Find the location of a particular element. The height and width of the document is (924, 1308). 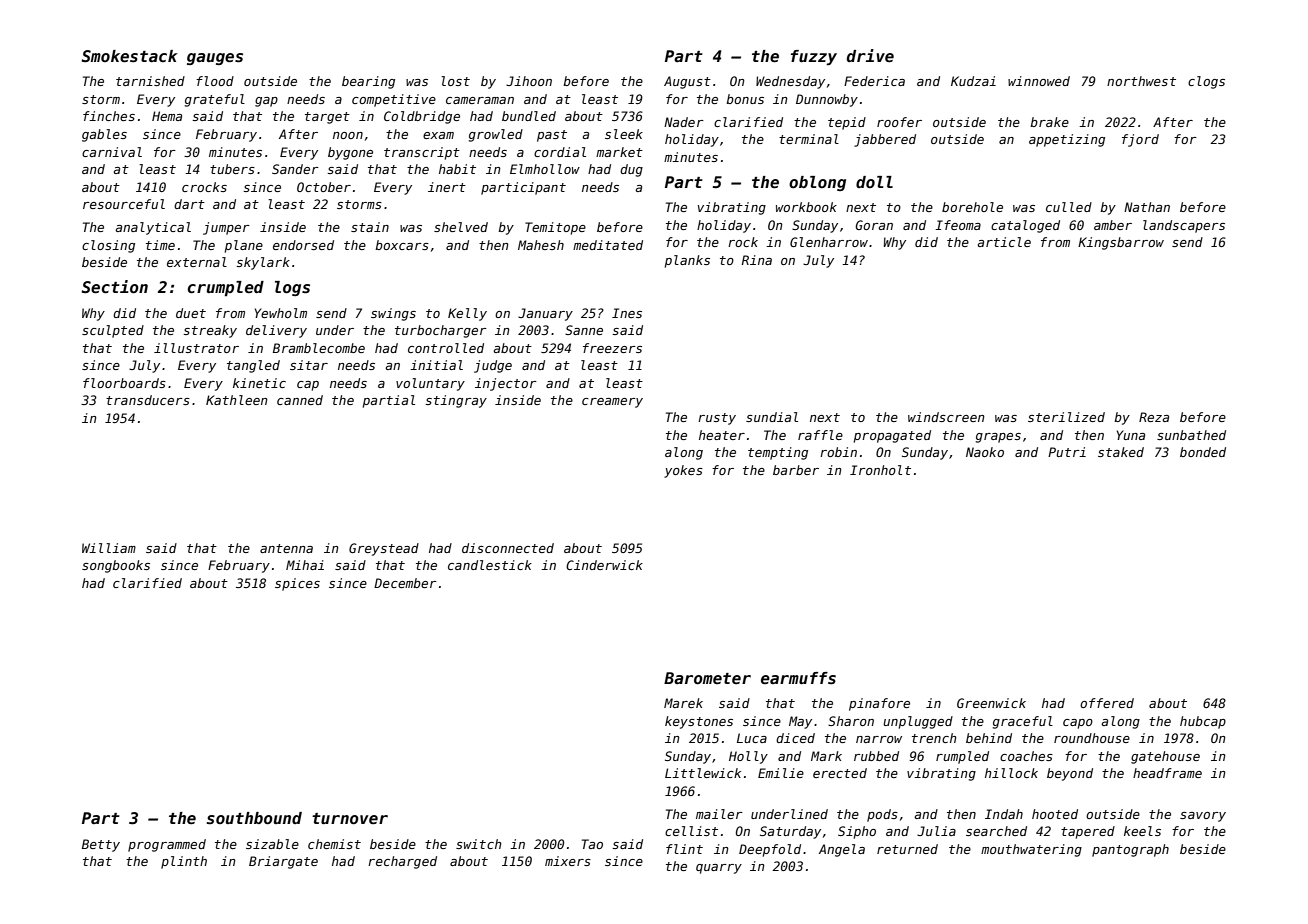

oblong is located at coordinates (817, 183).
